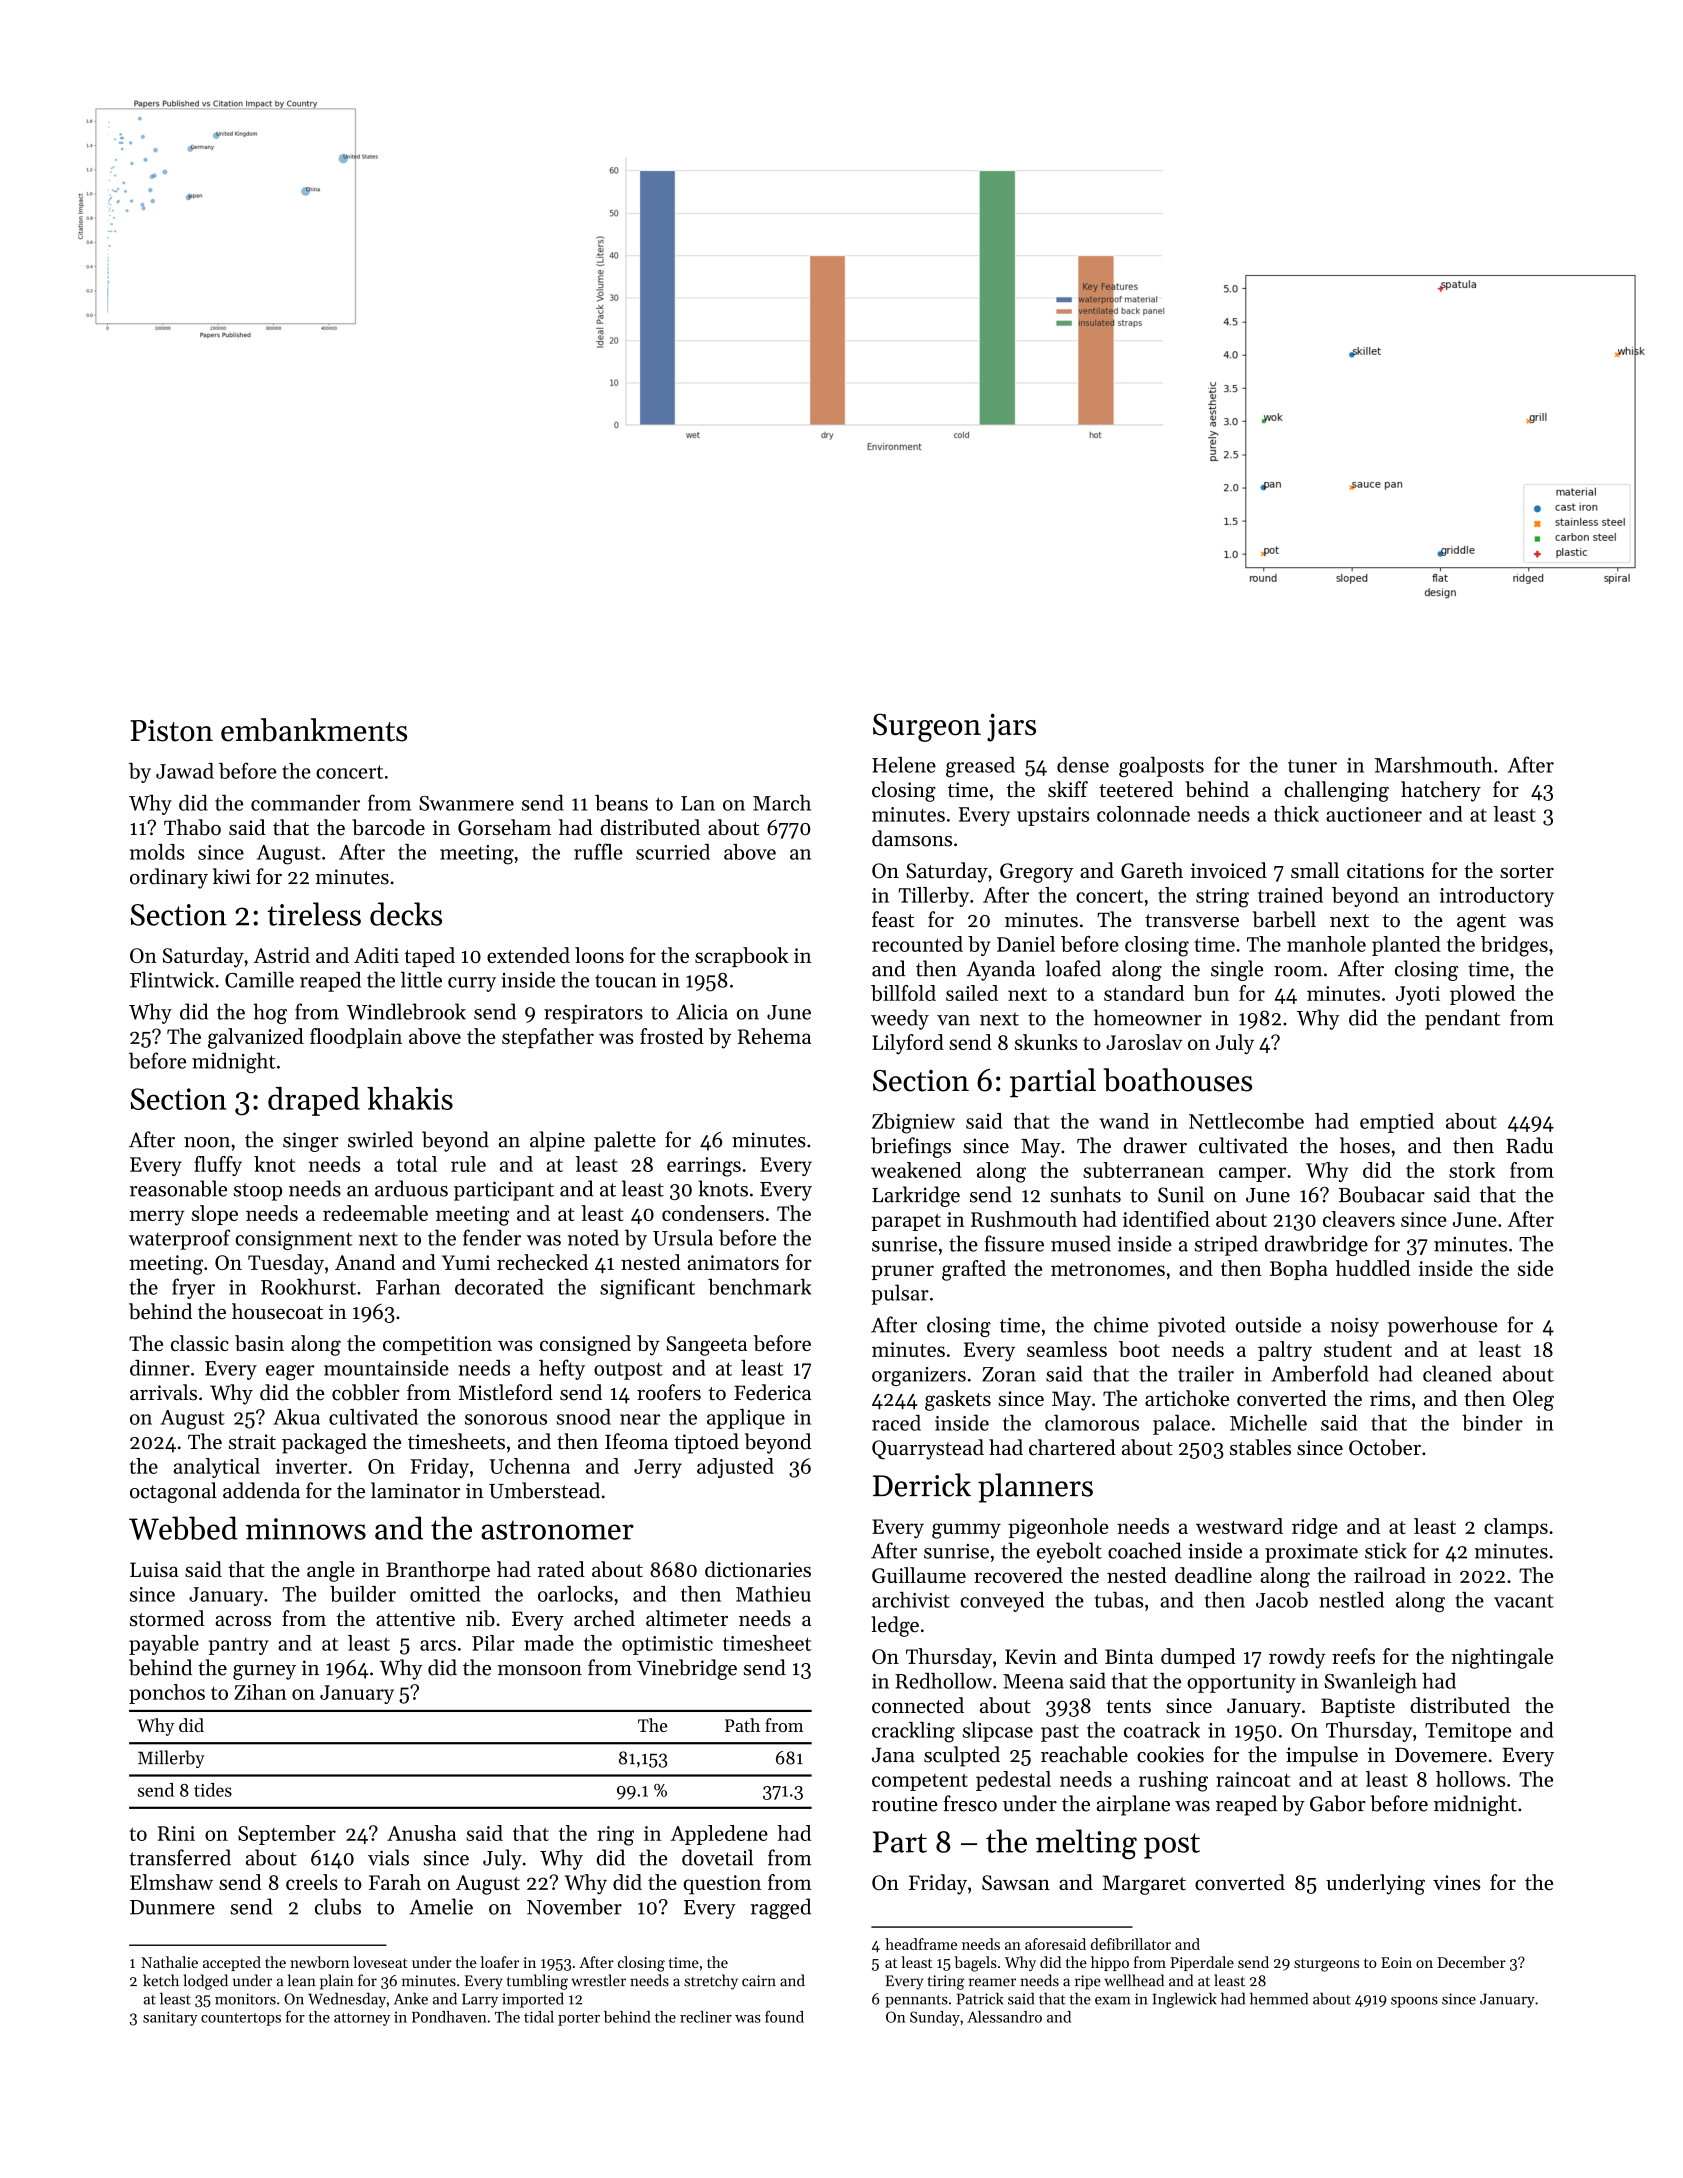 The image size is (1683, 2178). What do you see at coordinates (913, 1123) in the image?
I see `Zbigniew` at bounding box center [913, 1123].
